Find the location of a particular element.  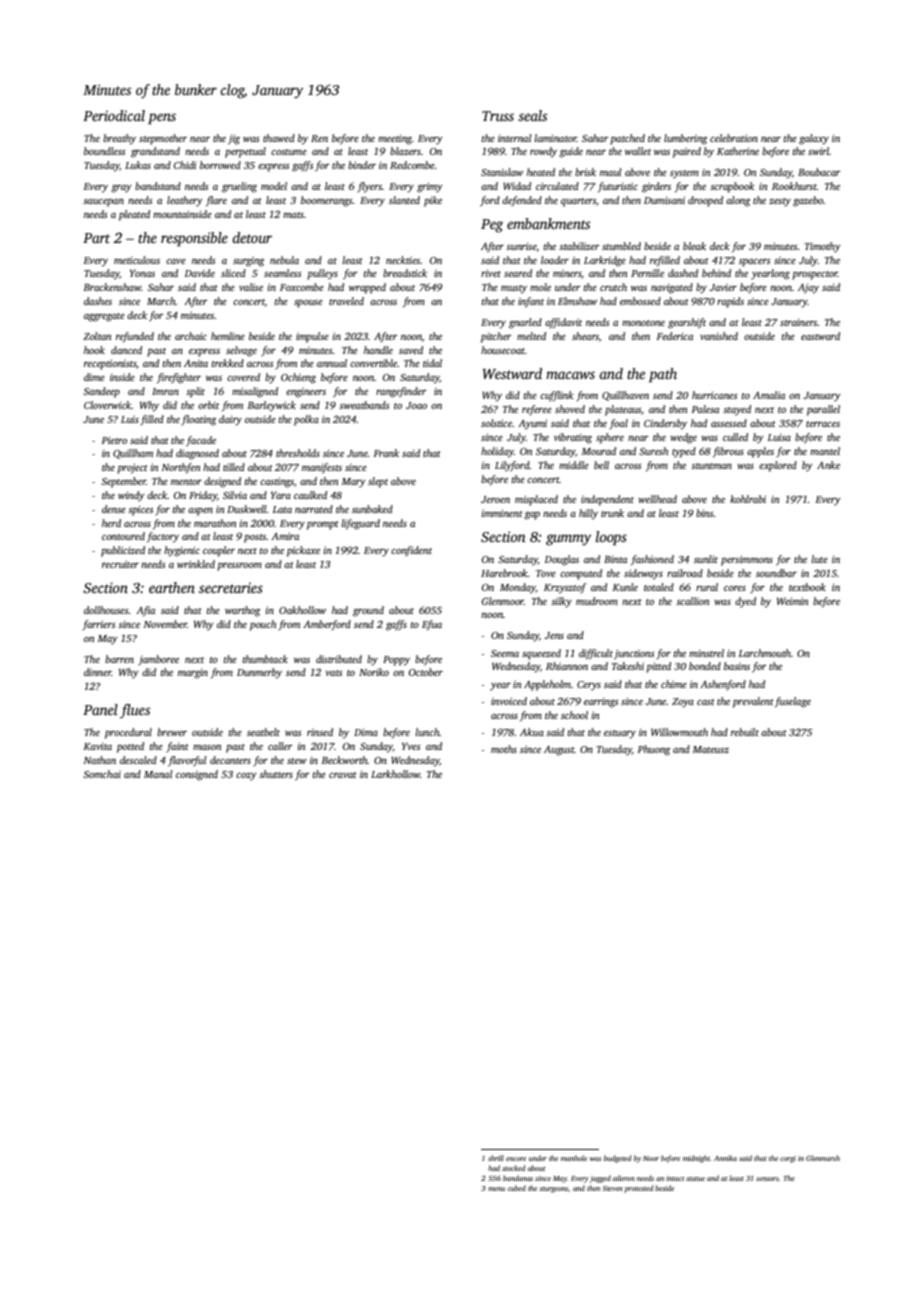

dairy is located at coordinates (230, 420).
